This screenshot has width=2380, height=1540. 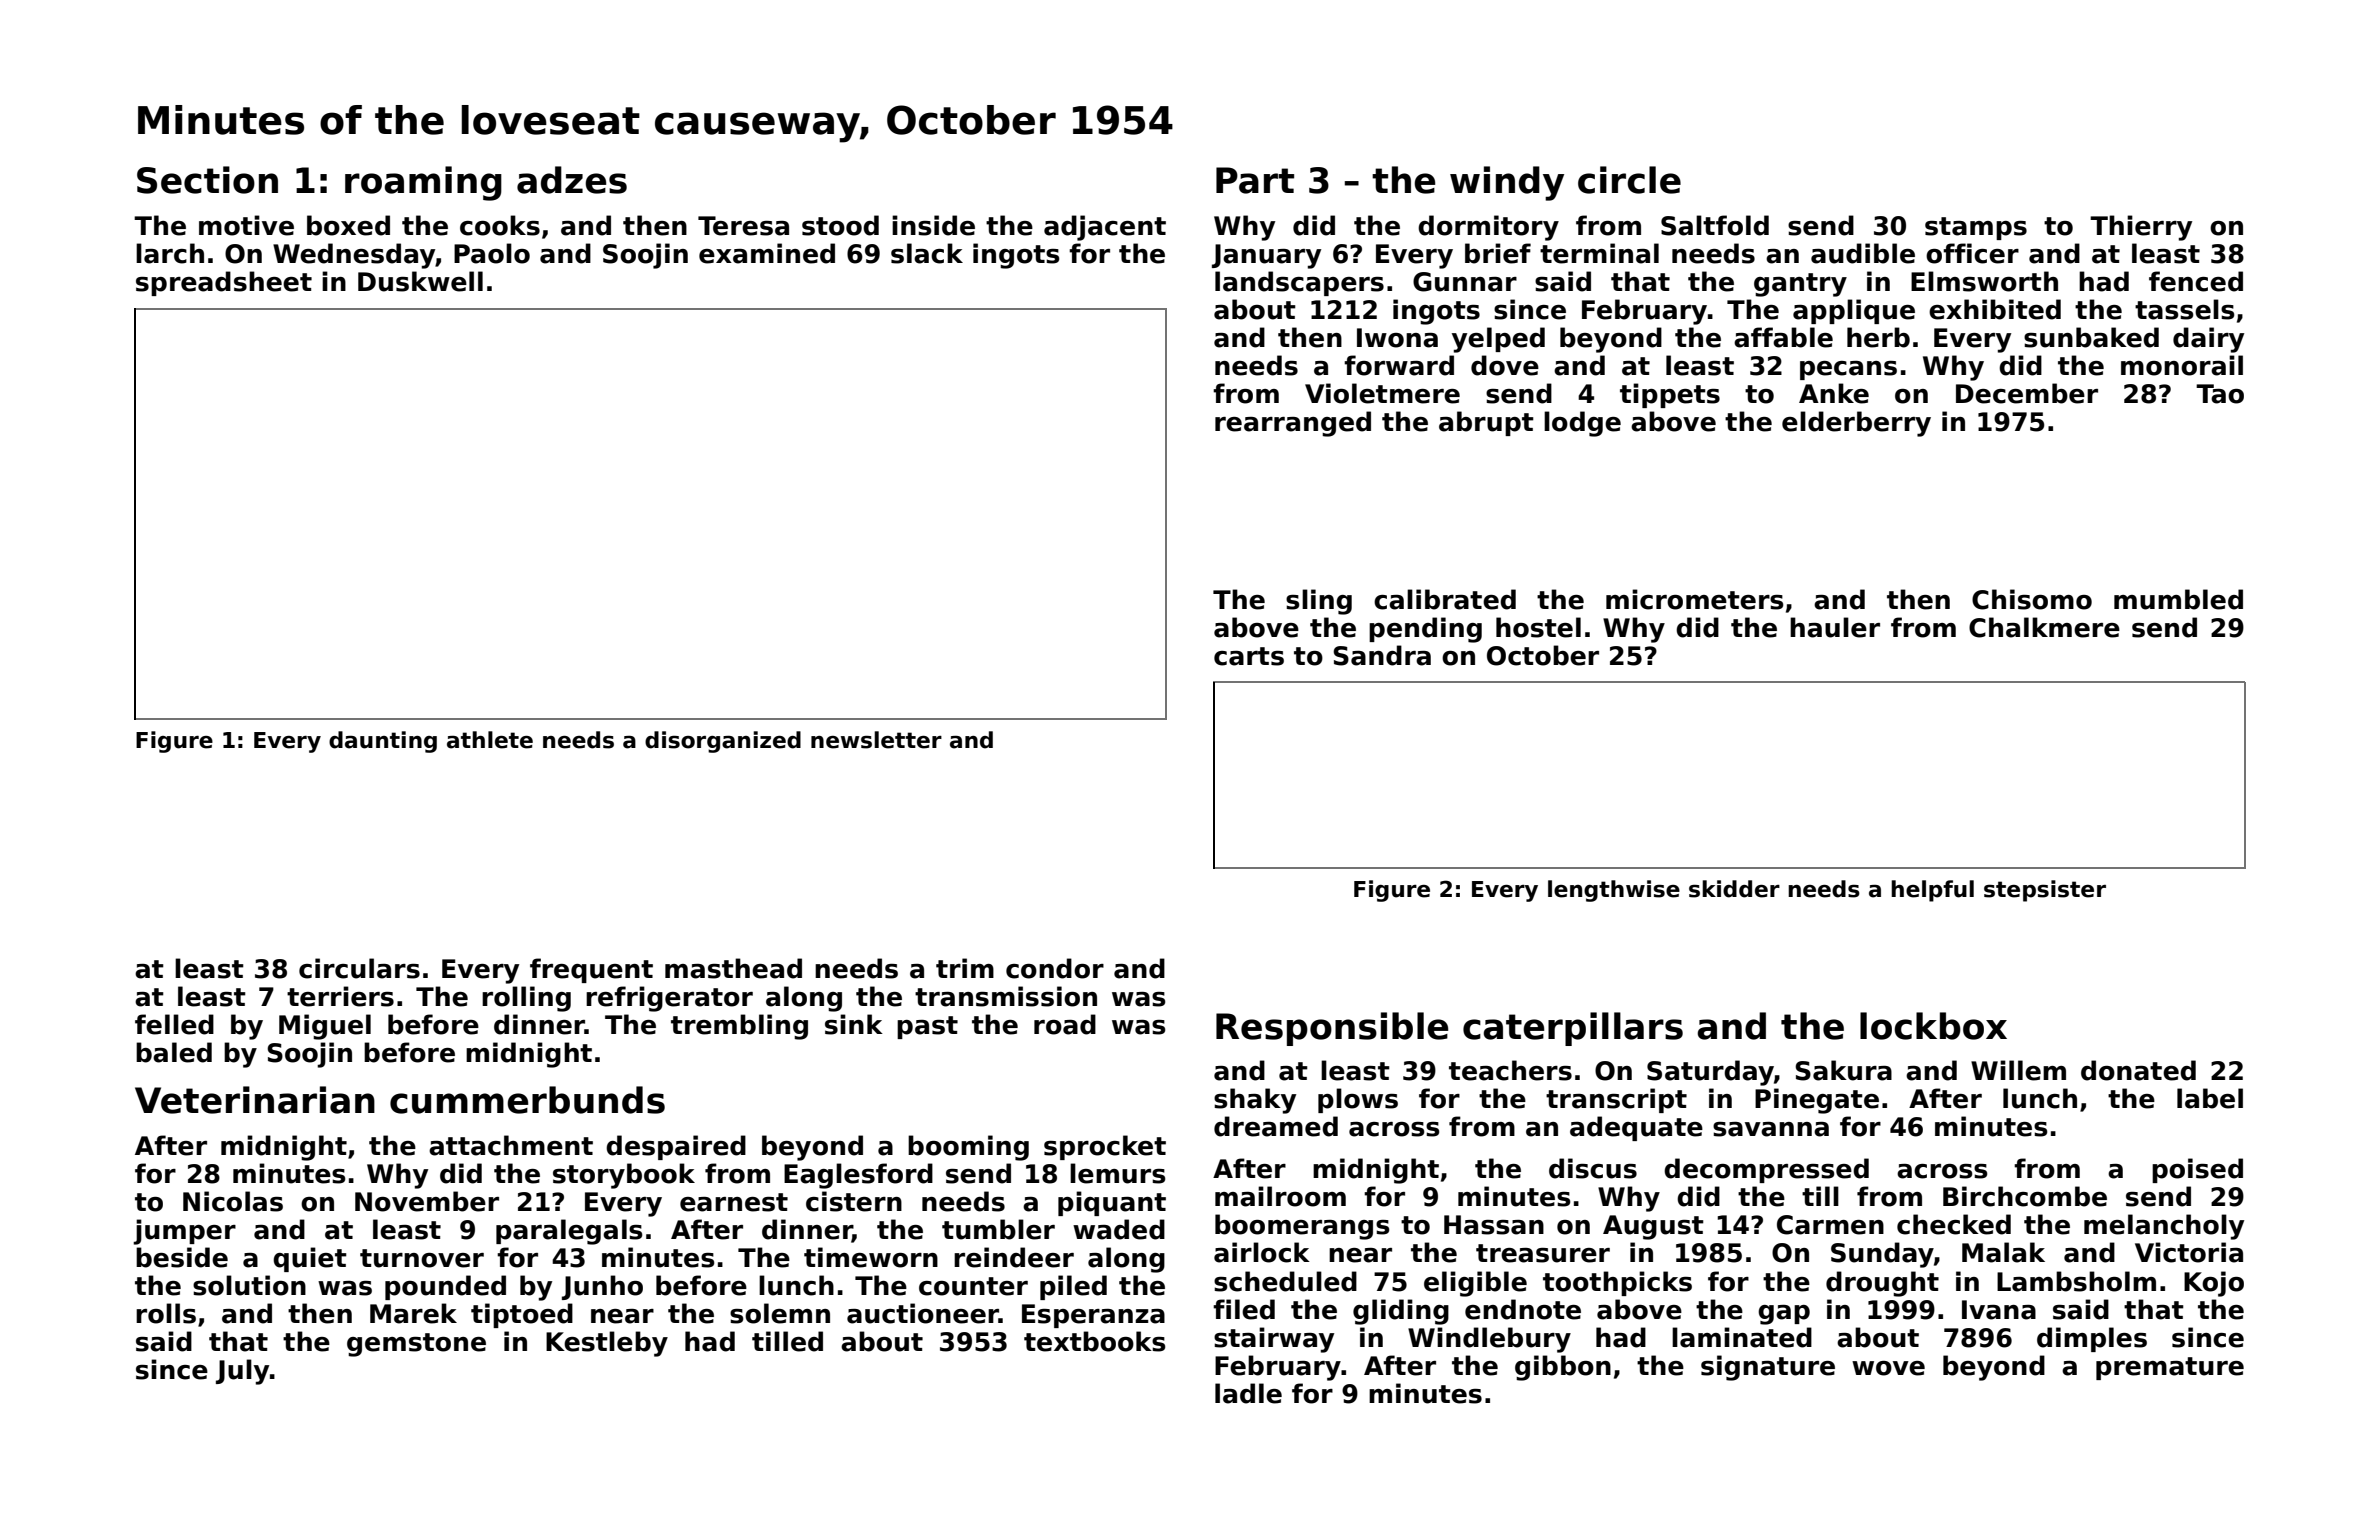 I want to click on carts, so click(x=1249, y=656).
